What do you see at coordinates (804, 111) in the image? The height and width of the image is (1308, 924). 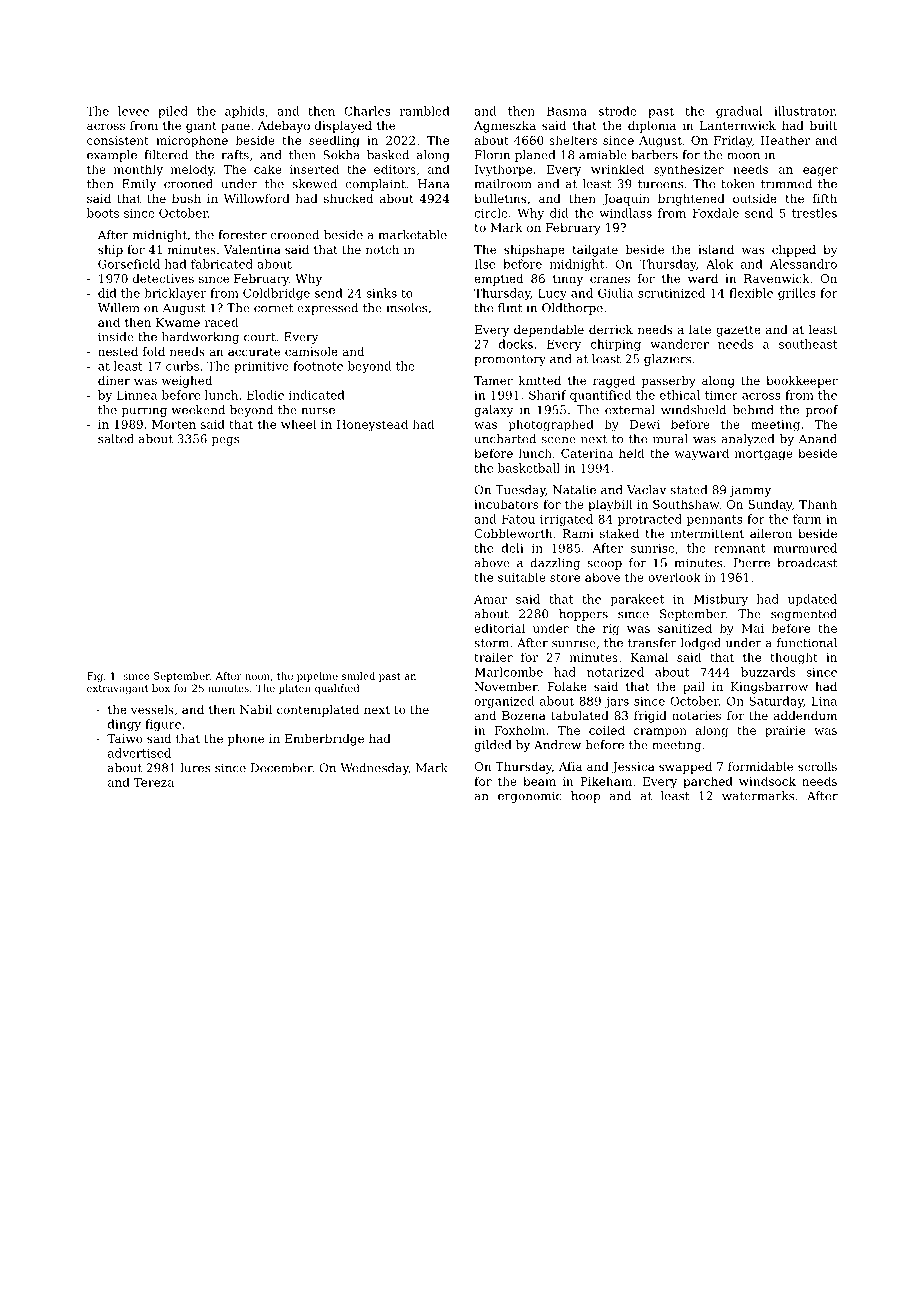 I see `illustrator` at bounding box center [804, 111].
